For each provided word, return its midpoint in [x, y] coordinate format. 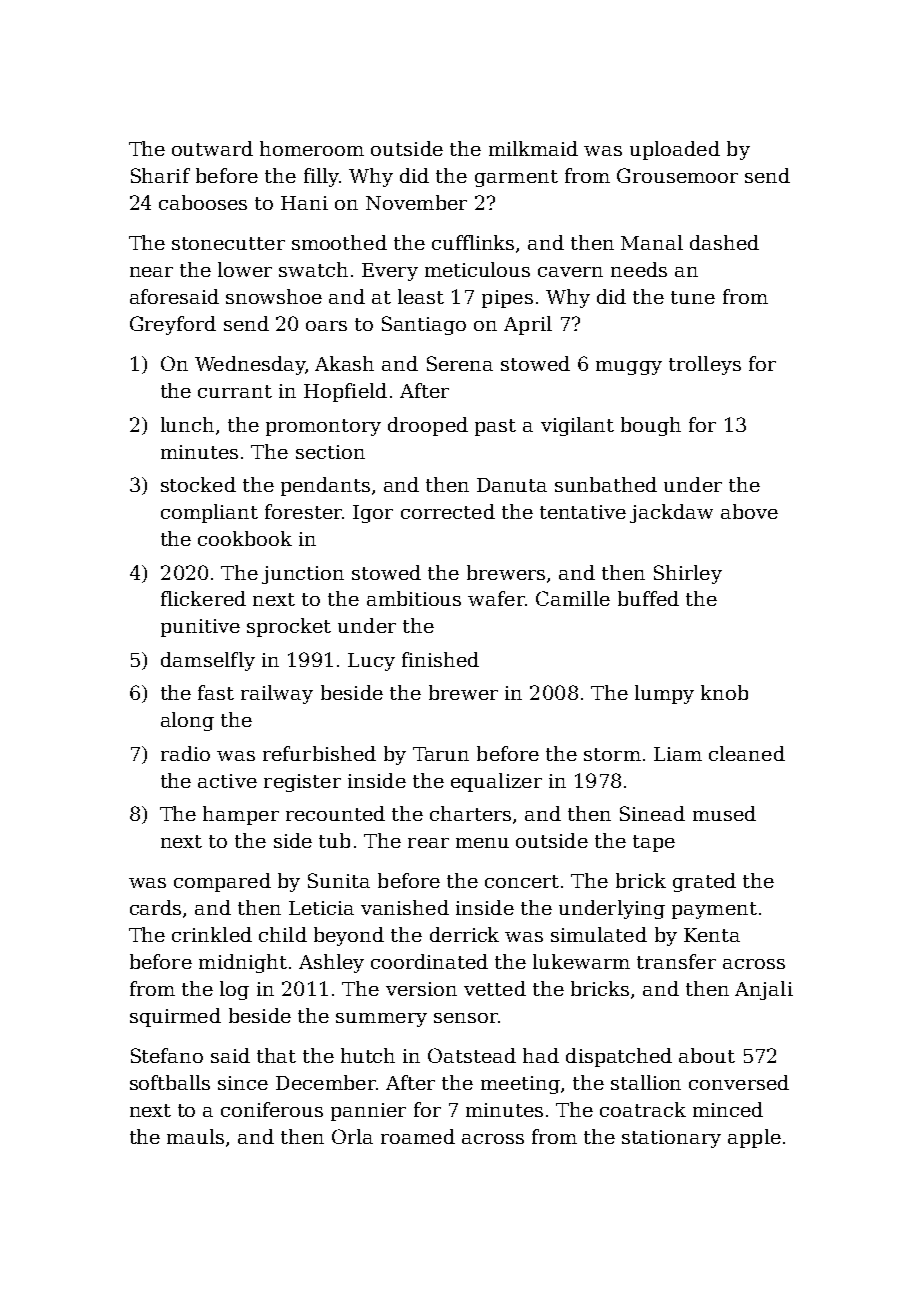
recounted [335, 813]
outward [212, 148]
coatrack [643, 1109]
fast [216, 692]
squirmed [175, 1017]
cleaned [747, 753]
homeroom [312, 148]
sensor [466, 1018]
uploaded [675, 150]
